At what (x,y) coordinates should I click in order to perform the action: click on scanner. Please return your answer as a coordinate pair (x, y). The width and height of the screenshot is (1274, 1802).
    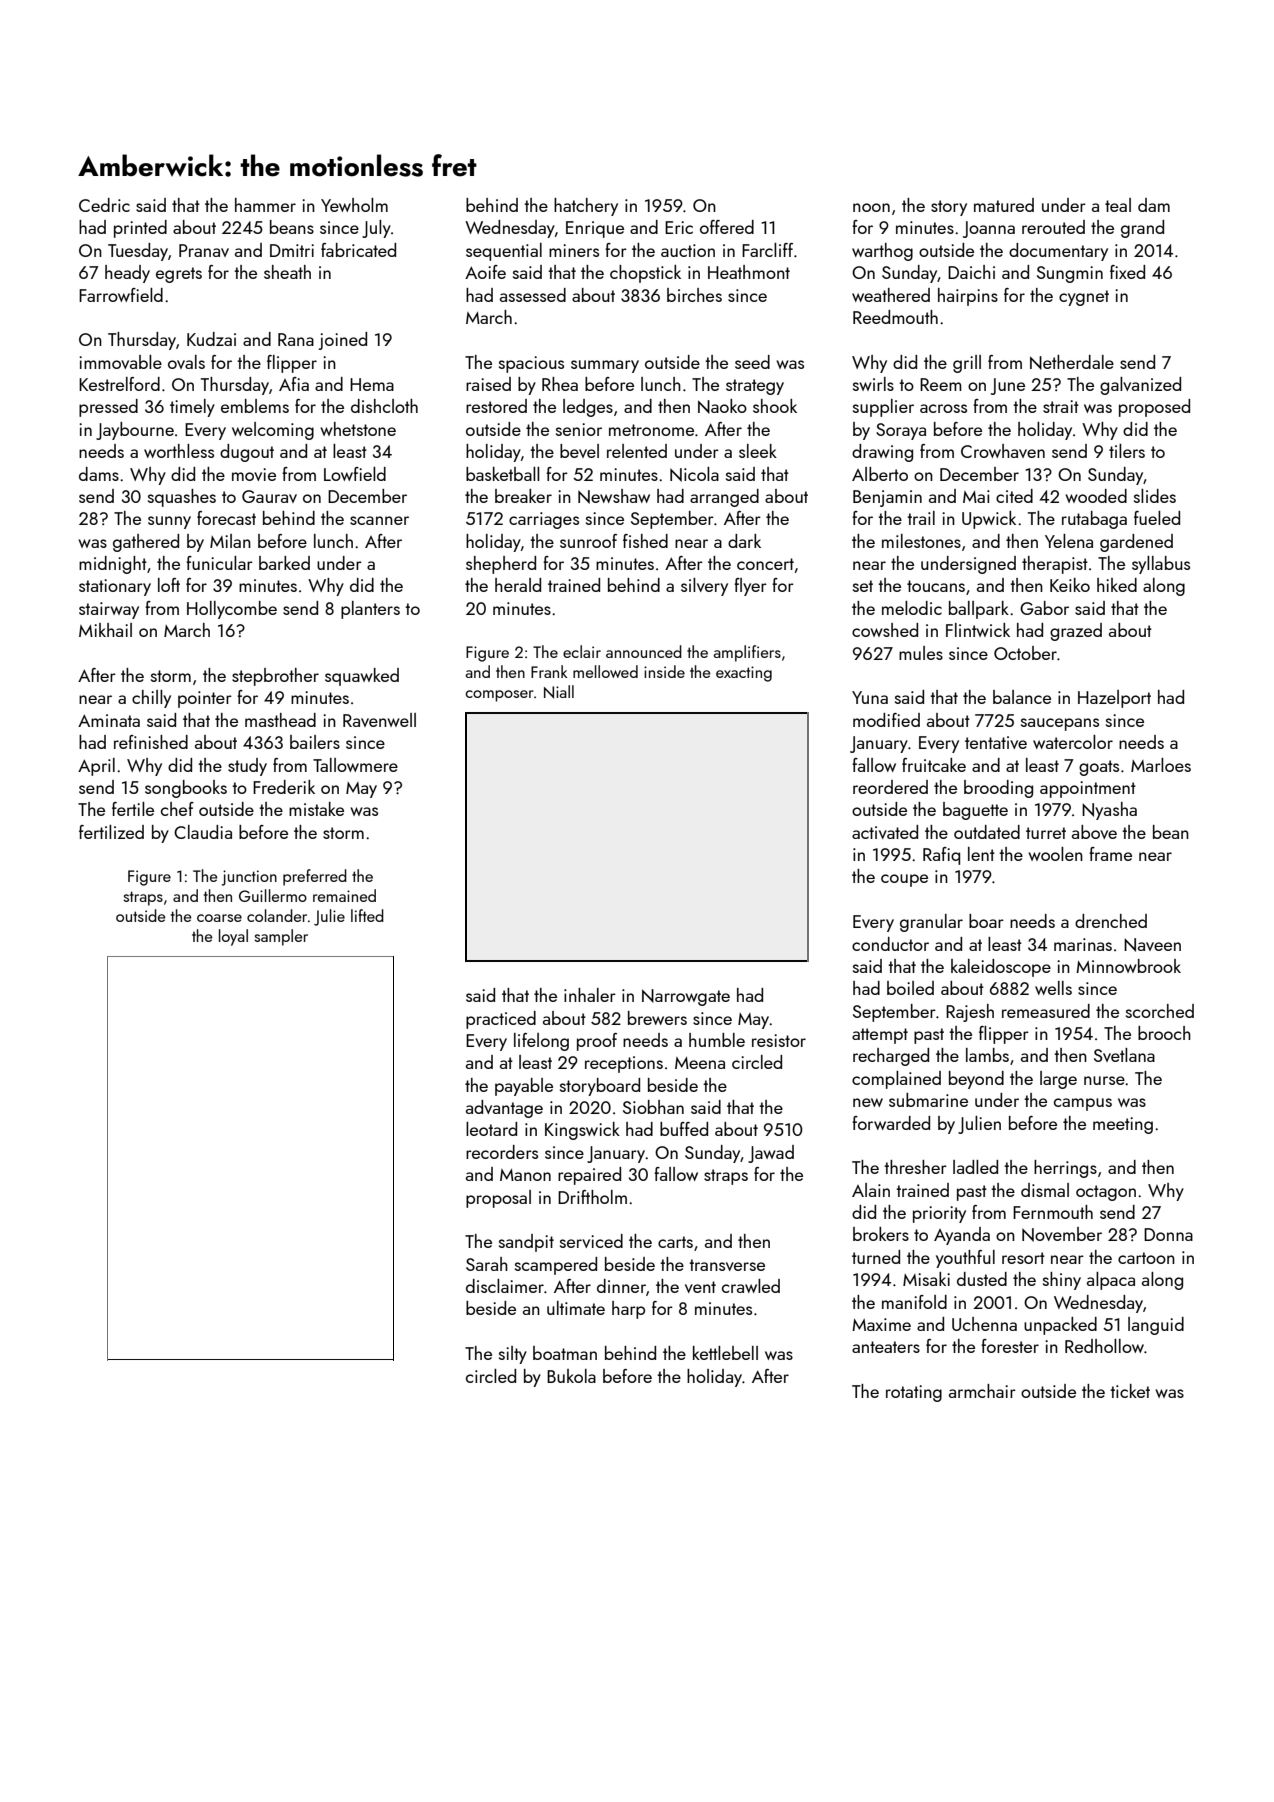
    Looking at the image, I should click on (379, 520).
